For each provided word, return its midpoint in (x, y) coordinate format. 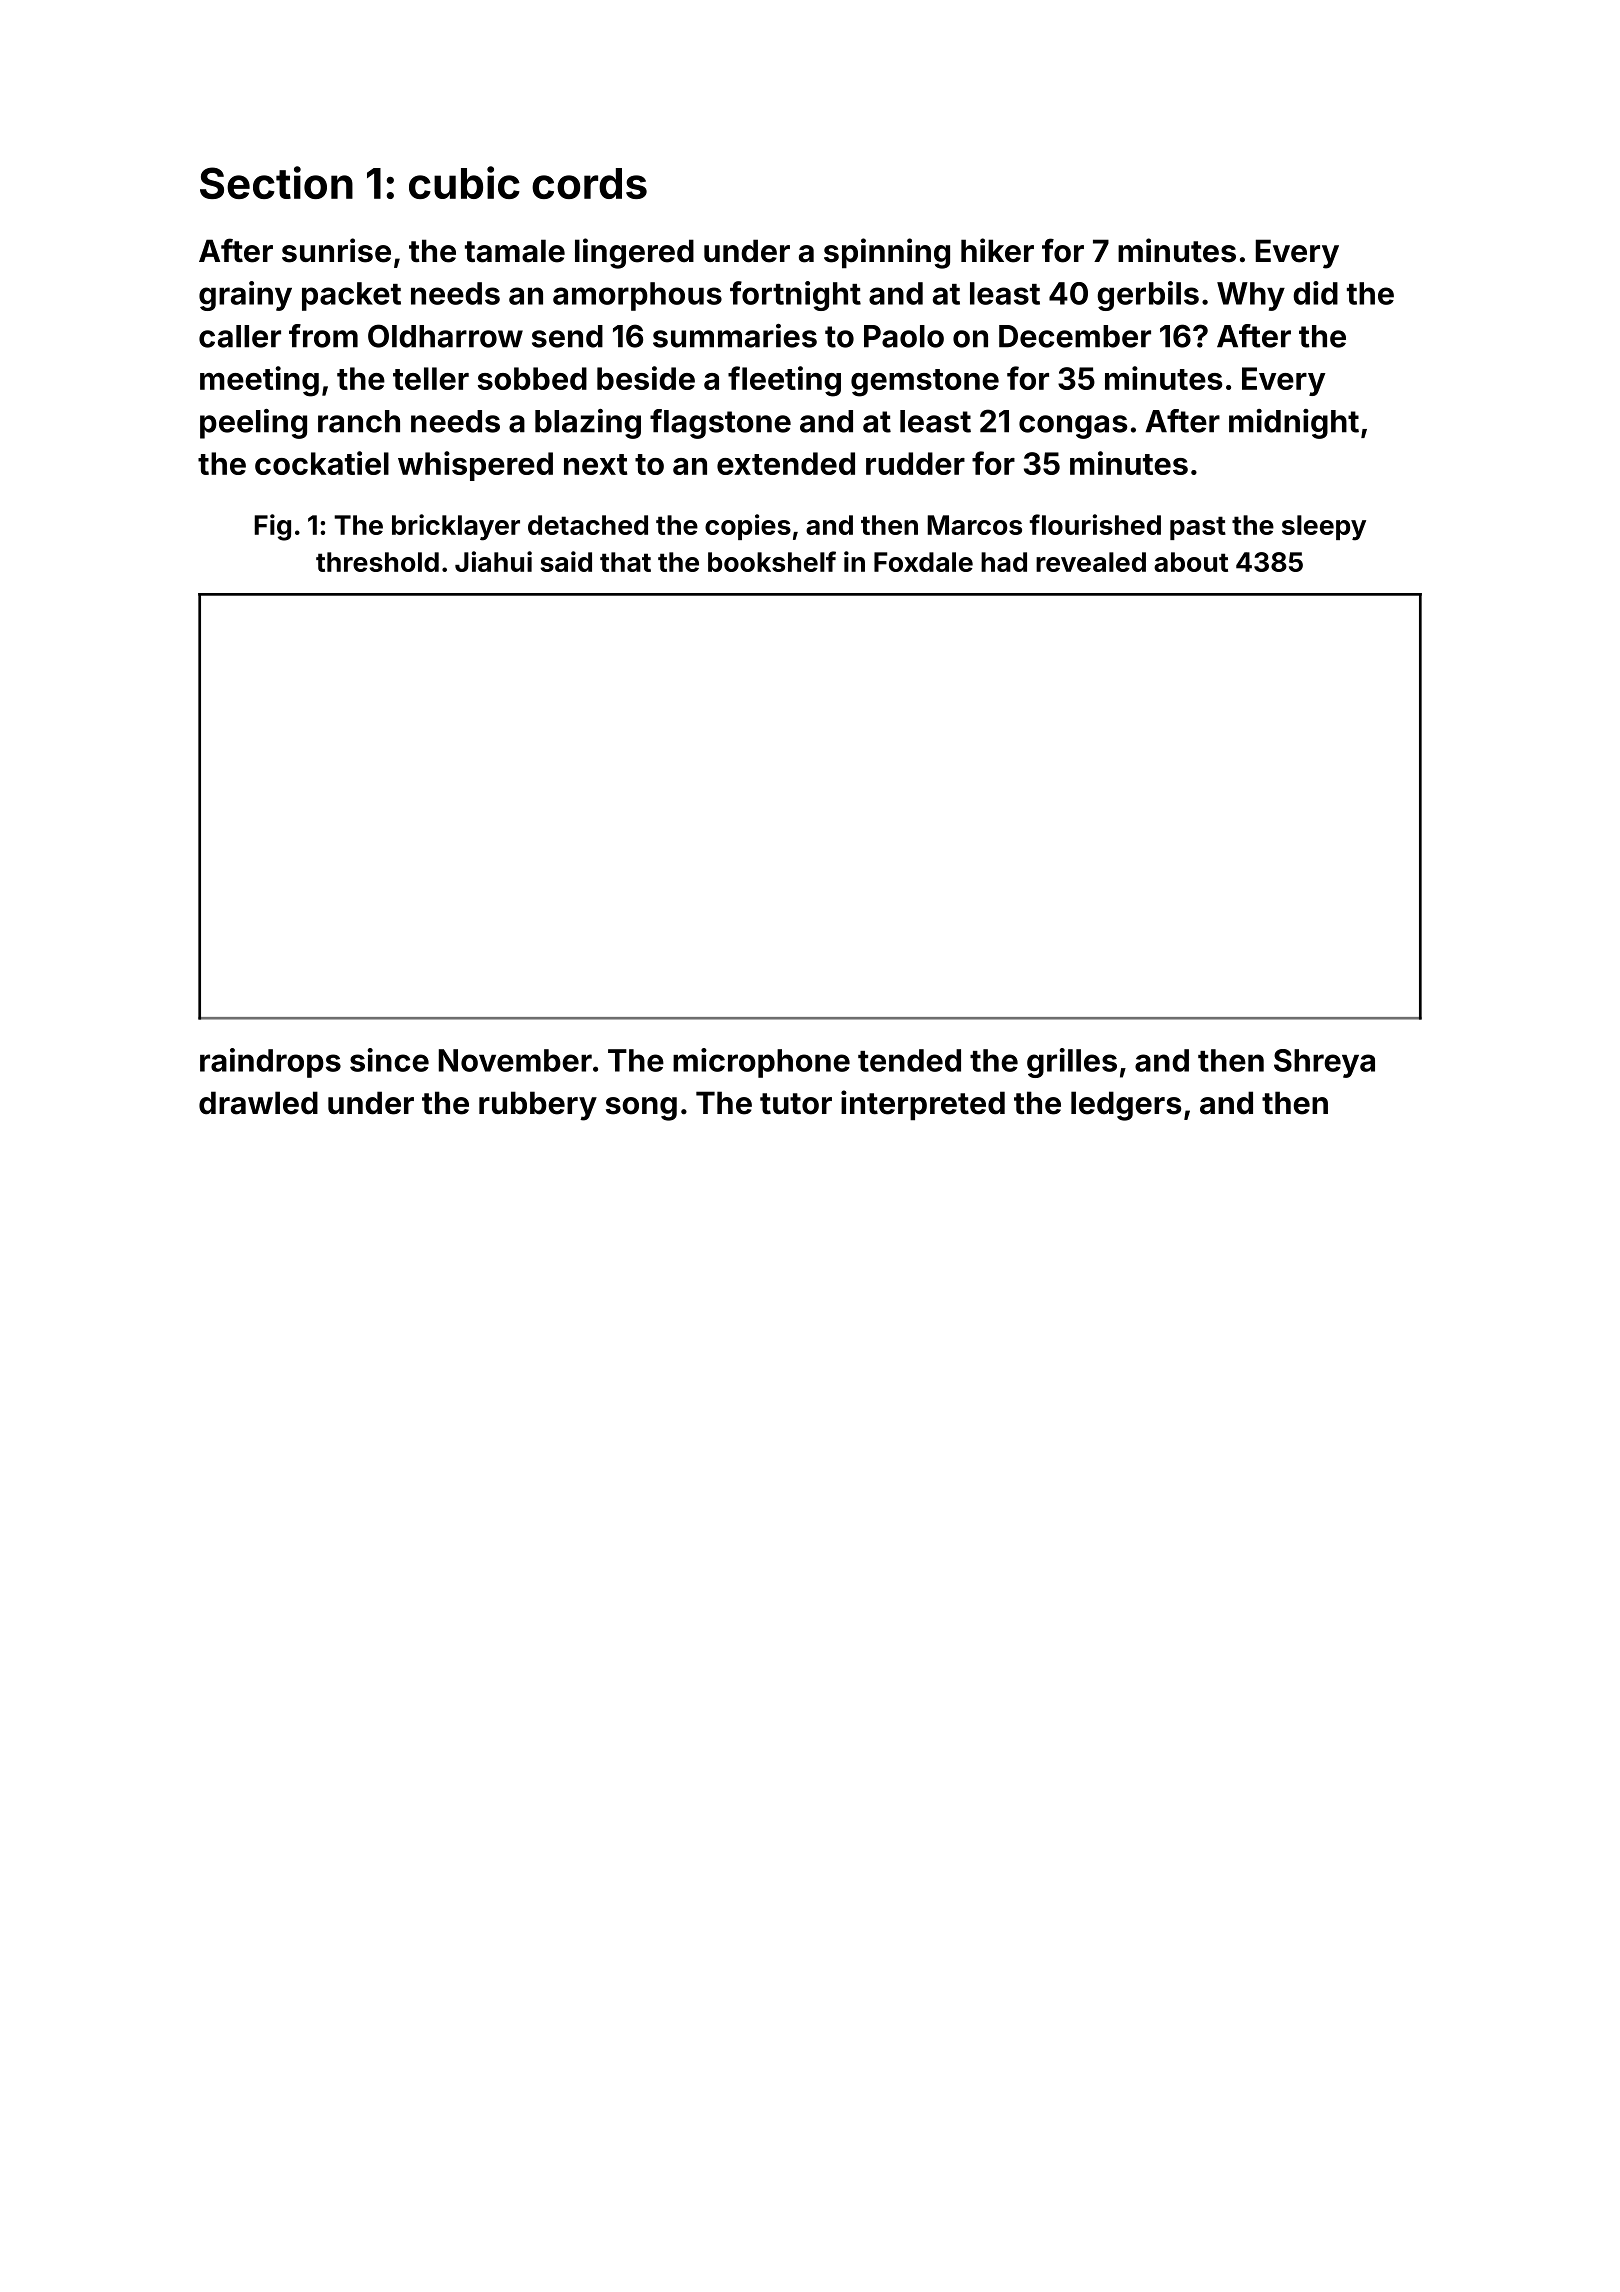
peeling (253, 424)
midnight (1294, 424)
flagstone (720, 424)
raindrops (270, 1063)
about (1191, 562)
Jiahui (493, 561)
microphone (761, 1063)
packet (351, 296)
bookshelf (772, 561)
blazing (588, 424)
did (1315, 293)
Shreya (1324, 1063)
